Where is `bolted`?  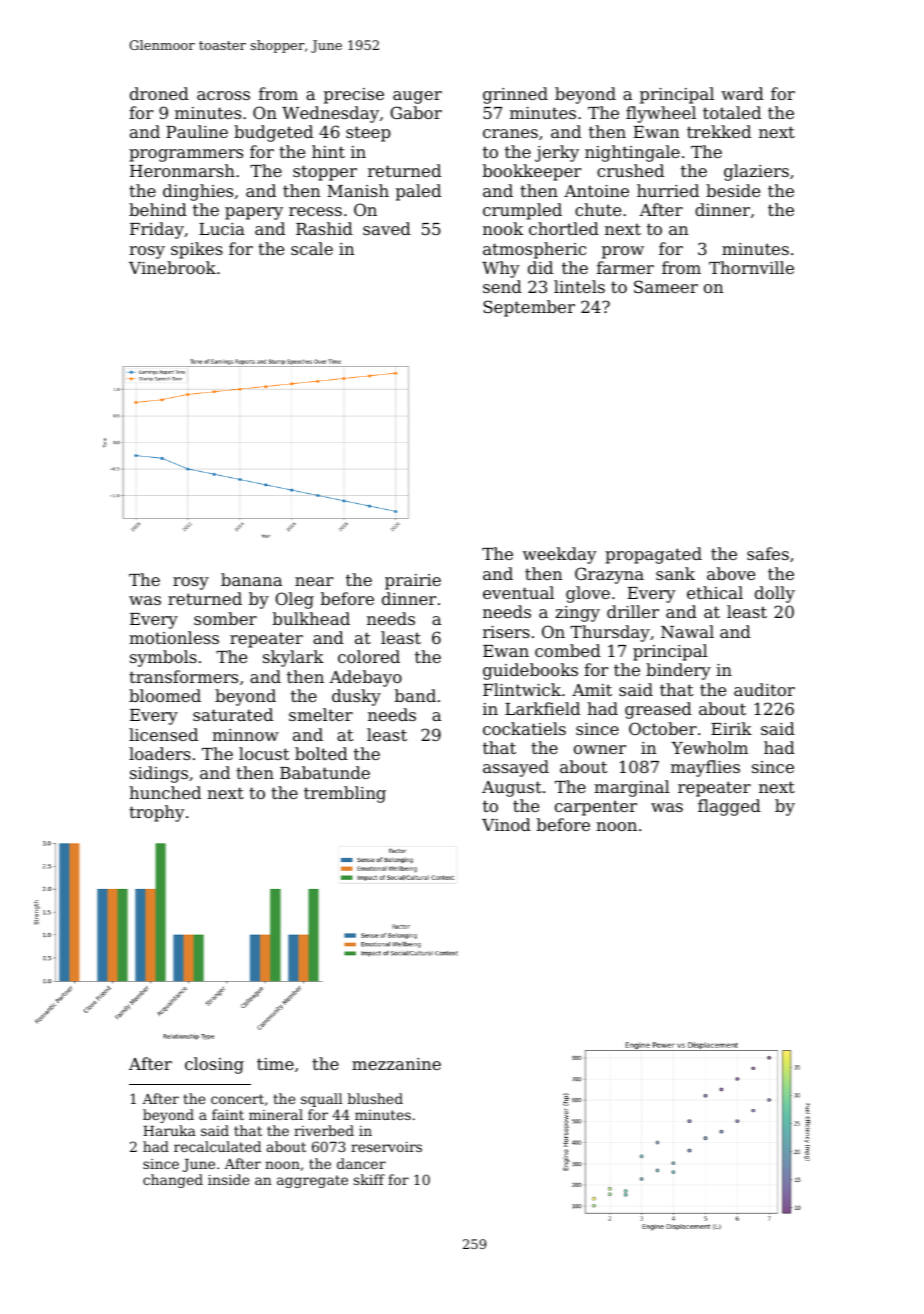 bolted is located at coordinates (321, 753).
